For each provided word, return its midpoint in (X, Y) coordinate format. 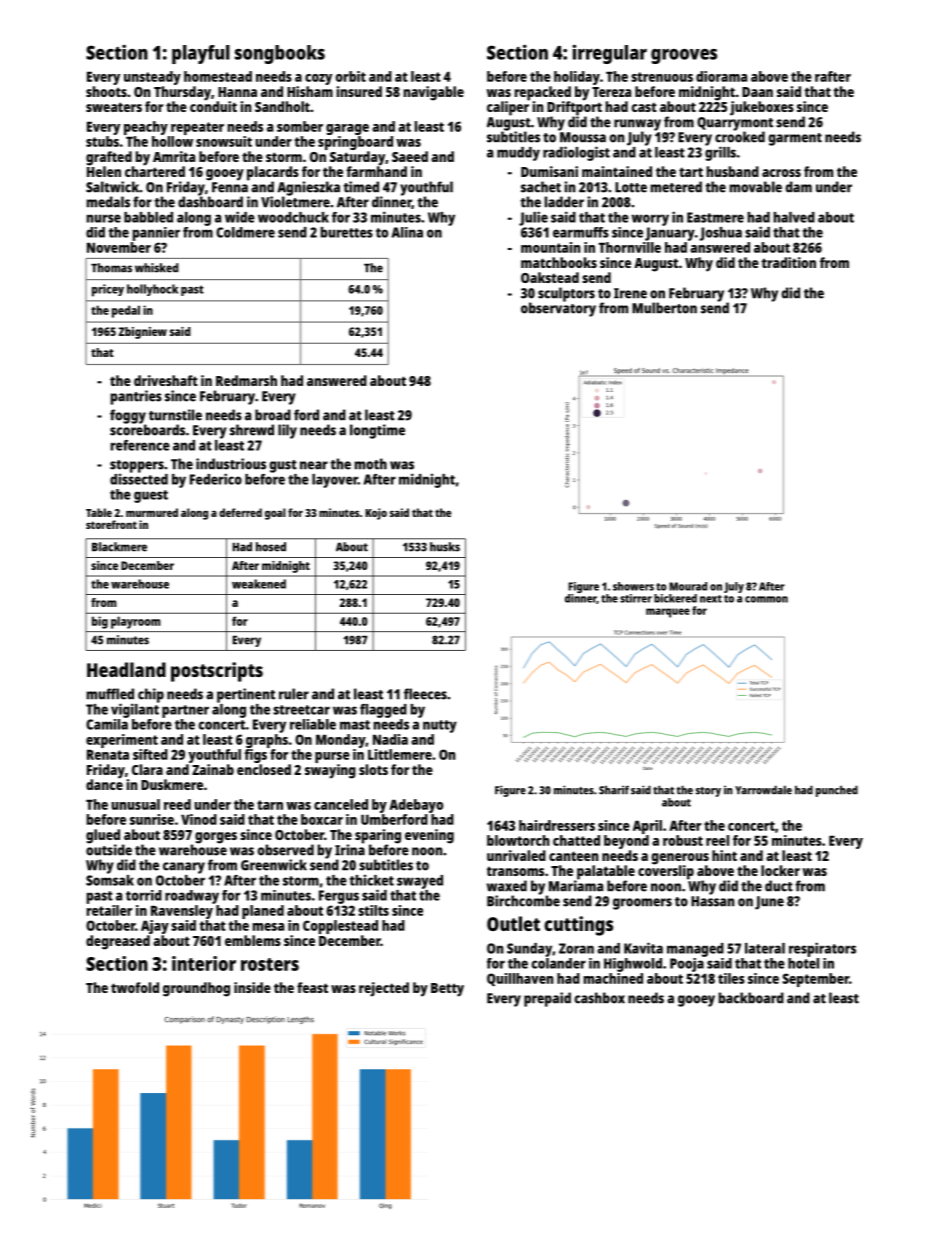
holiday (577, 78)
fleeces (425, 694)
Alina (407, 232)
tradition (788, 262)
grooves (684, 56)
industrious (231, 464)
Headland (126, 669)
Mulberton (664, 308)
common (766, 599)
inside (252, 987)
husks (445, 547)
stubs (102, 141)
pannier (156, 234)
